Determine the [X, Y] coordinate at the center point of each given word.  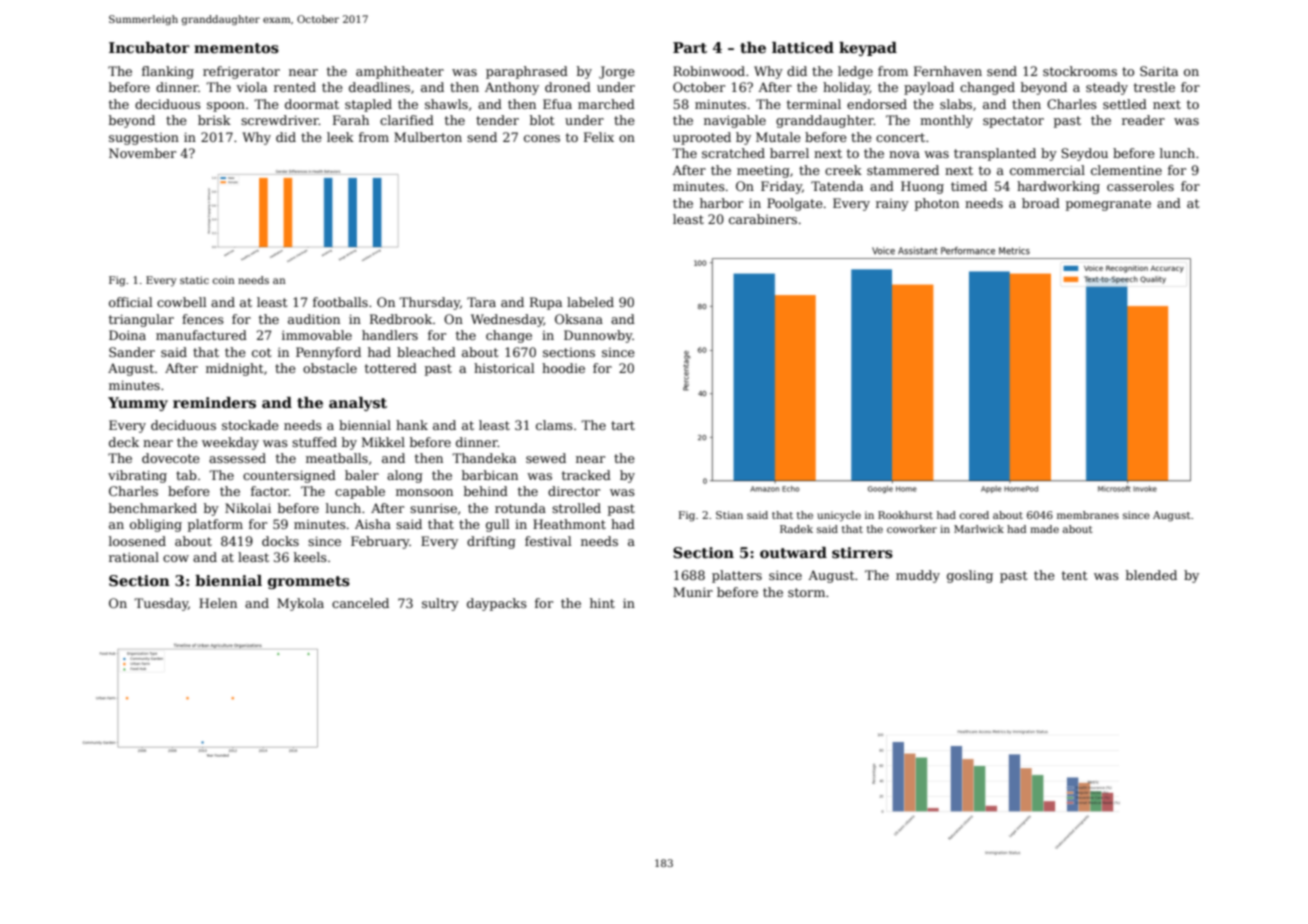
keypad [868, 49]
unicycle [839, 516]
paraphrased [527, 72]
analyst [358, 404]
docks [280, 541]
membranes [1088, 515]
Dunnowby [598, 336]
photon [937, 204]
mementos [236, 48]
